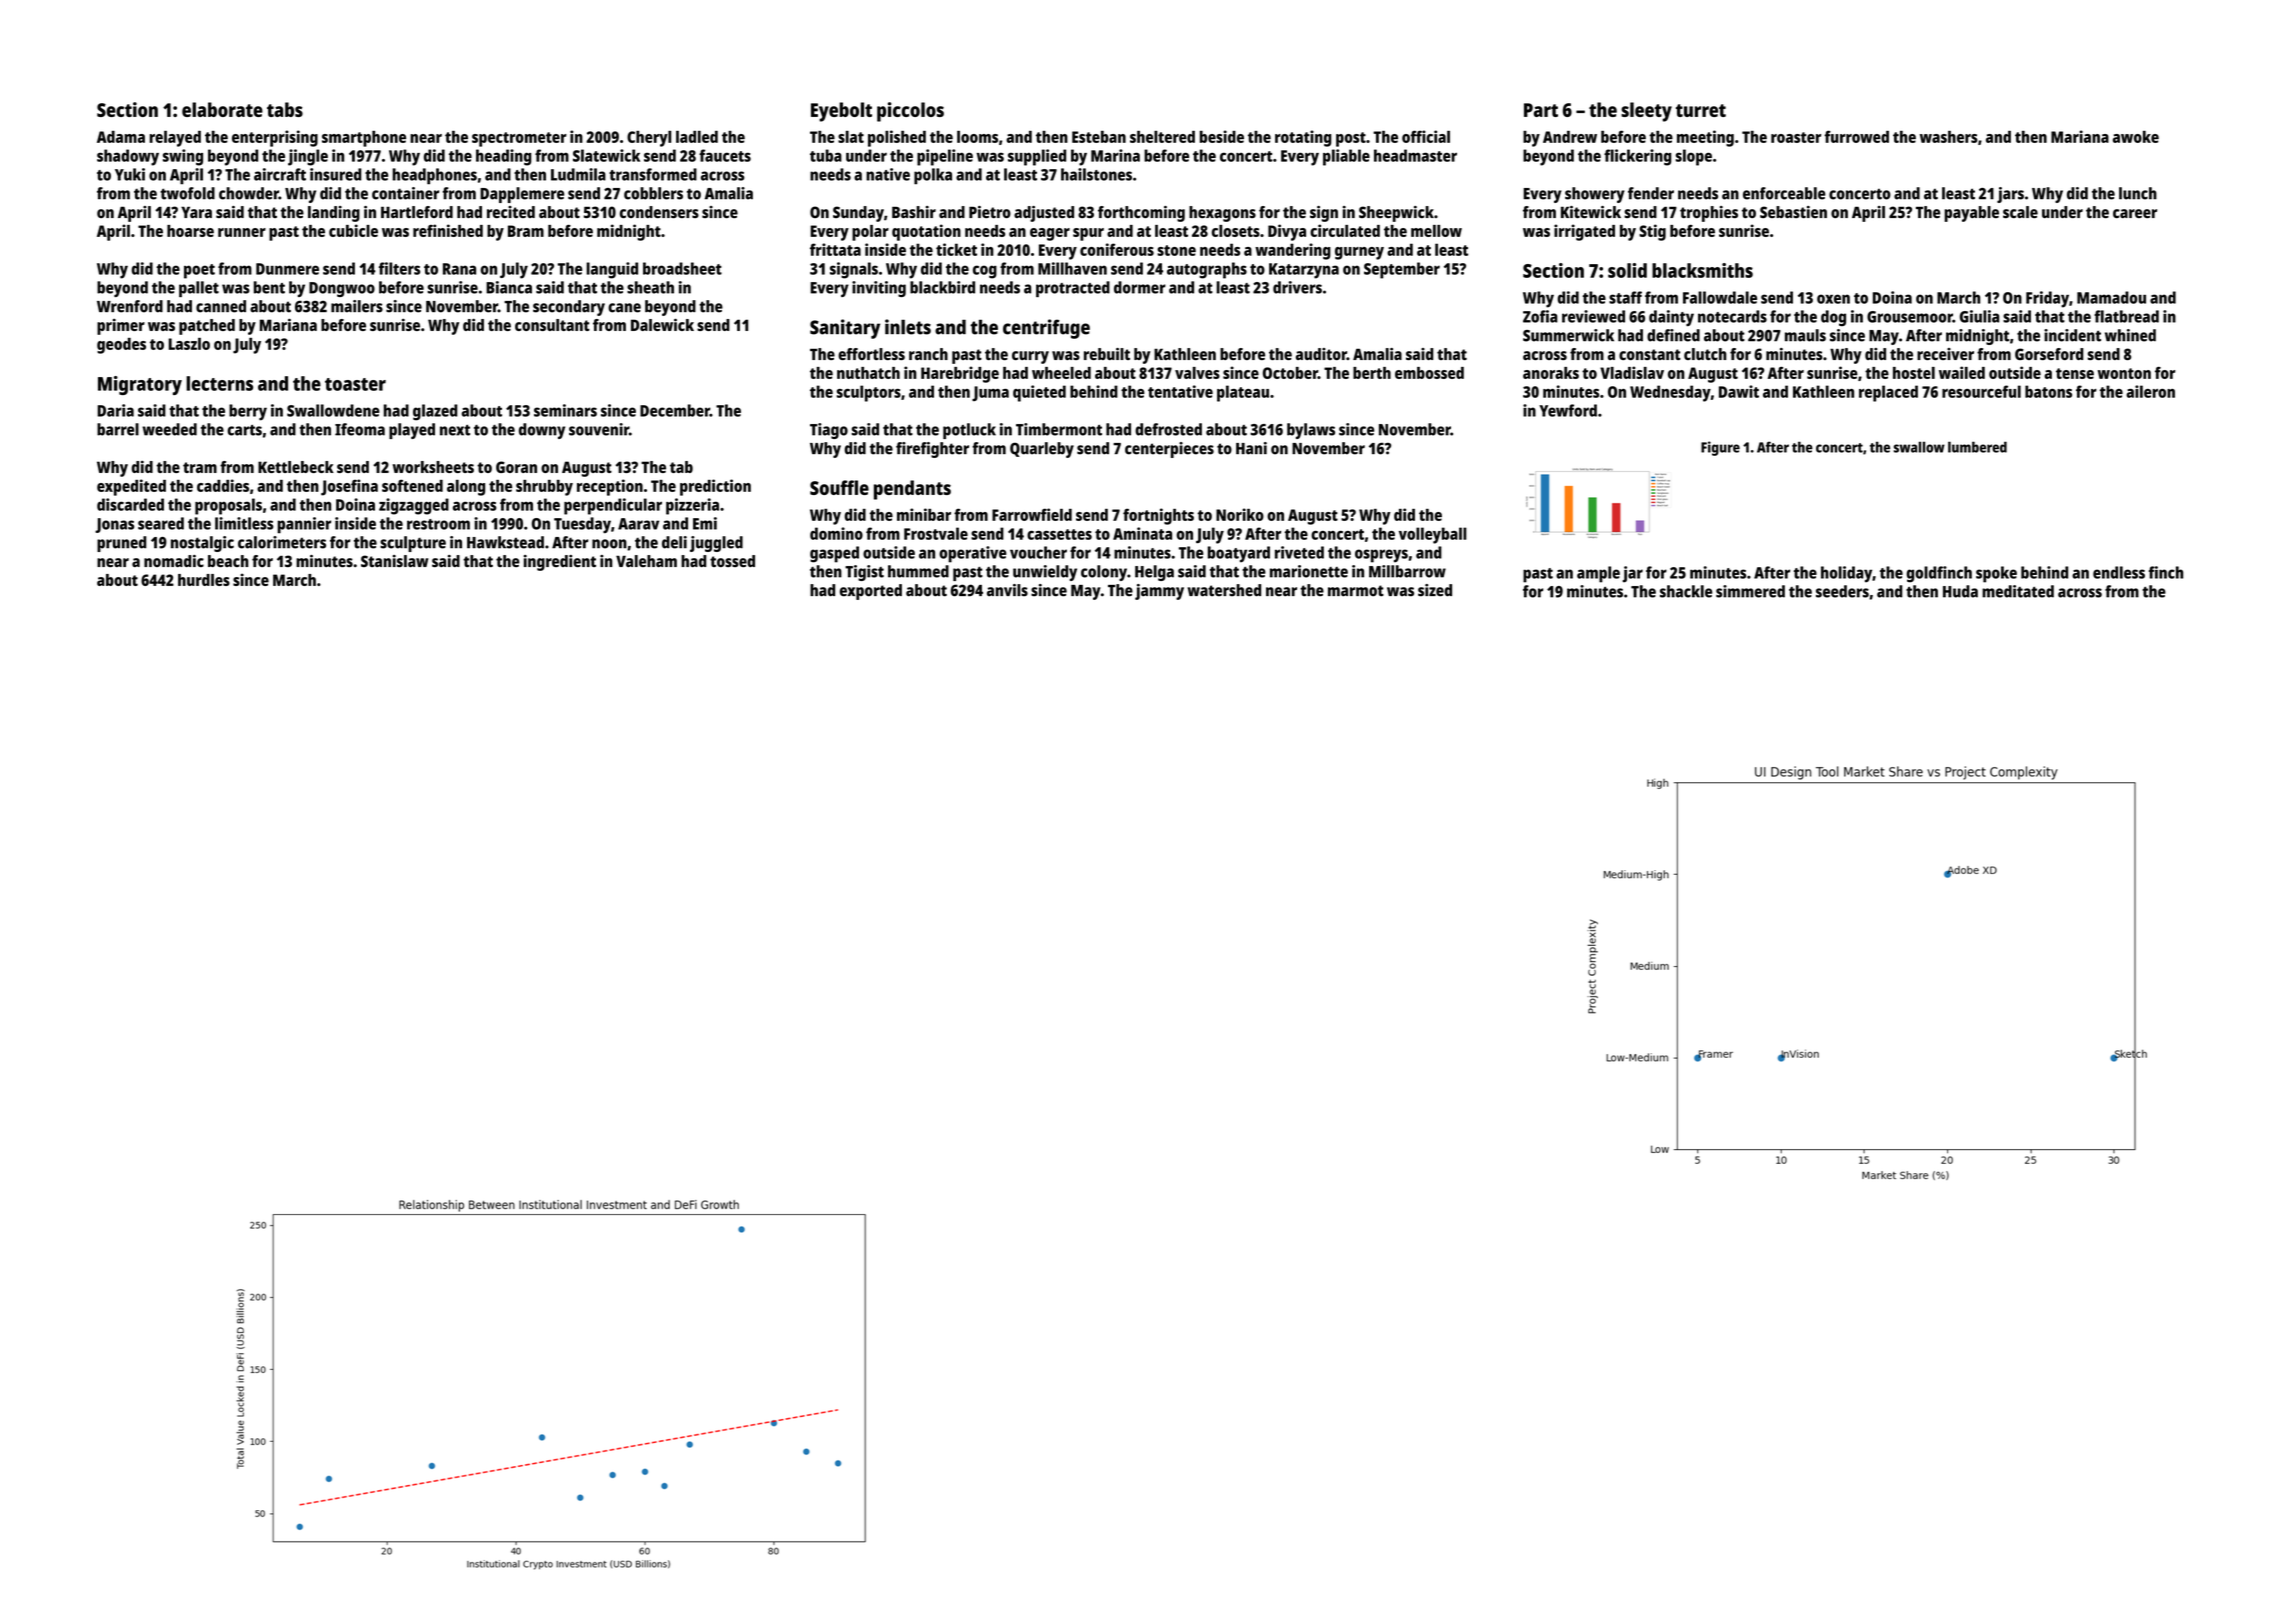 This document has width=2282, height=1614. I want to click on pannier, so click(304, 525).
